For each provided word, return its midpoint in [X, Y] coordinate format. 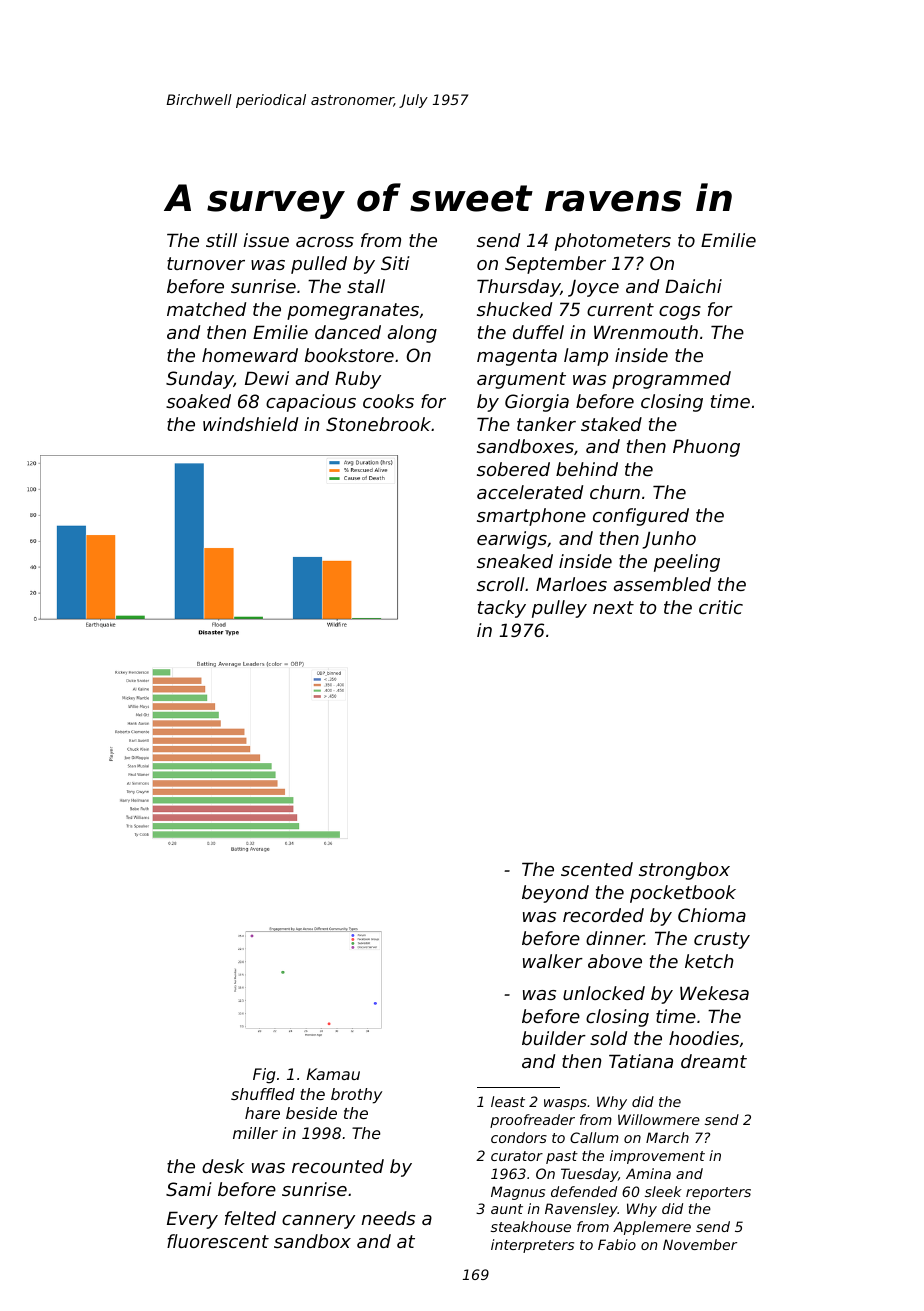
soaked [198, 401]
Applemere [652, 1228]
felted [250, 1218]
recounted [338, 1166]
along [412, 334]
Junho [669, 540]
